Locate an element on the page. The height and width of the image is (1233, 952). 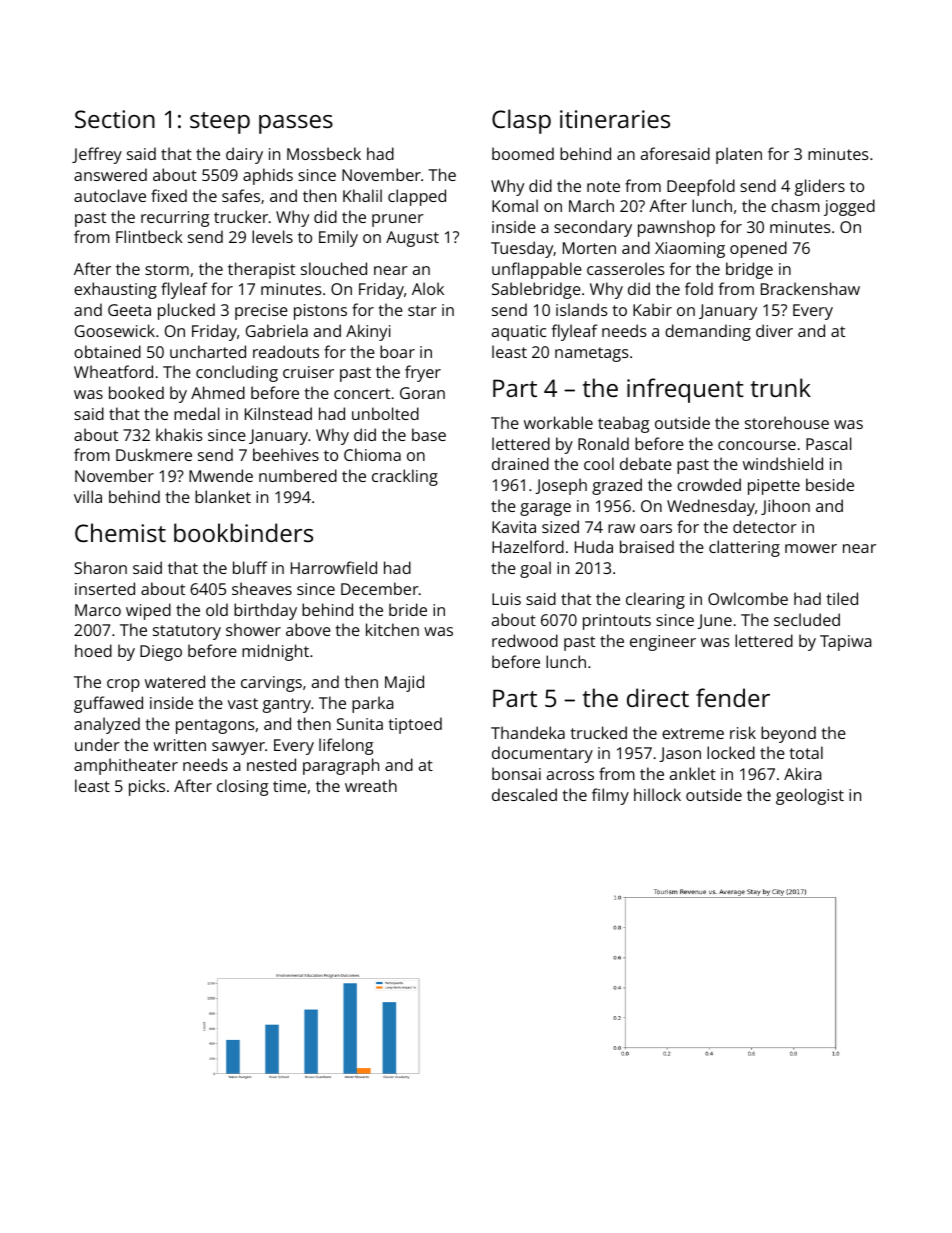
detector is located at coordinates (765, 526).
